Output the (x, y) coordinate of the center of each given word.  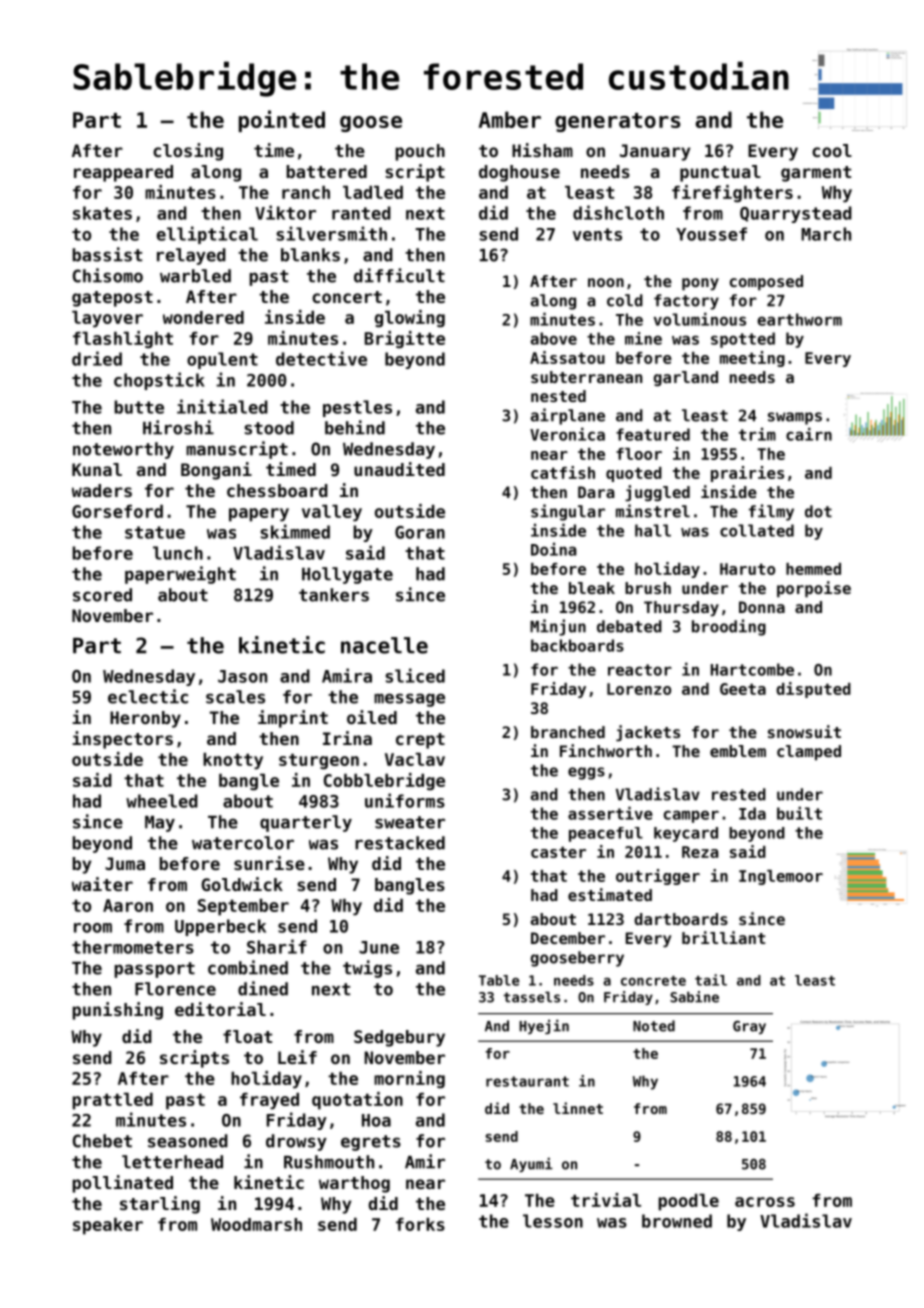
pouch (420, 152)
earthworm (799, 319)
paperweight (180, 575)
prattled (112, 1101)
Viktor (285, 212)
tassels (531, 997)
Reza (700, 852)
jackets (648, 733)
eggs (586, 773)
